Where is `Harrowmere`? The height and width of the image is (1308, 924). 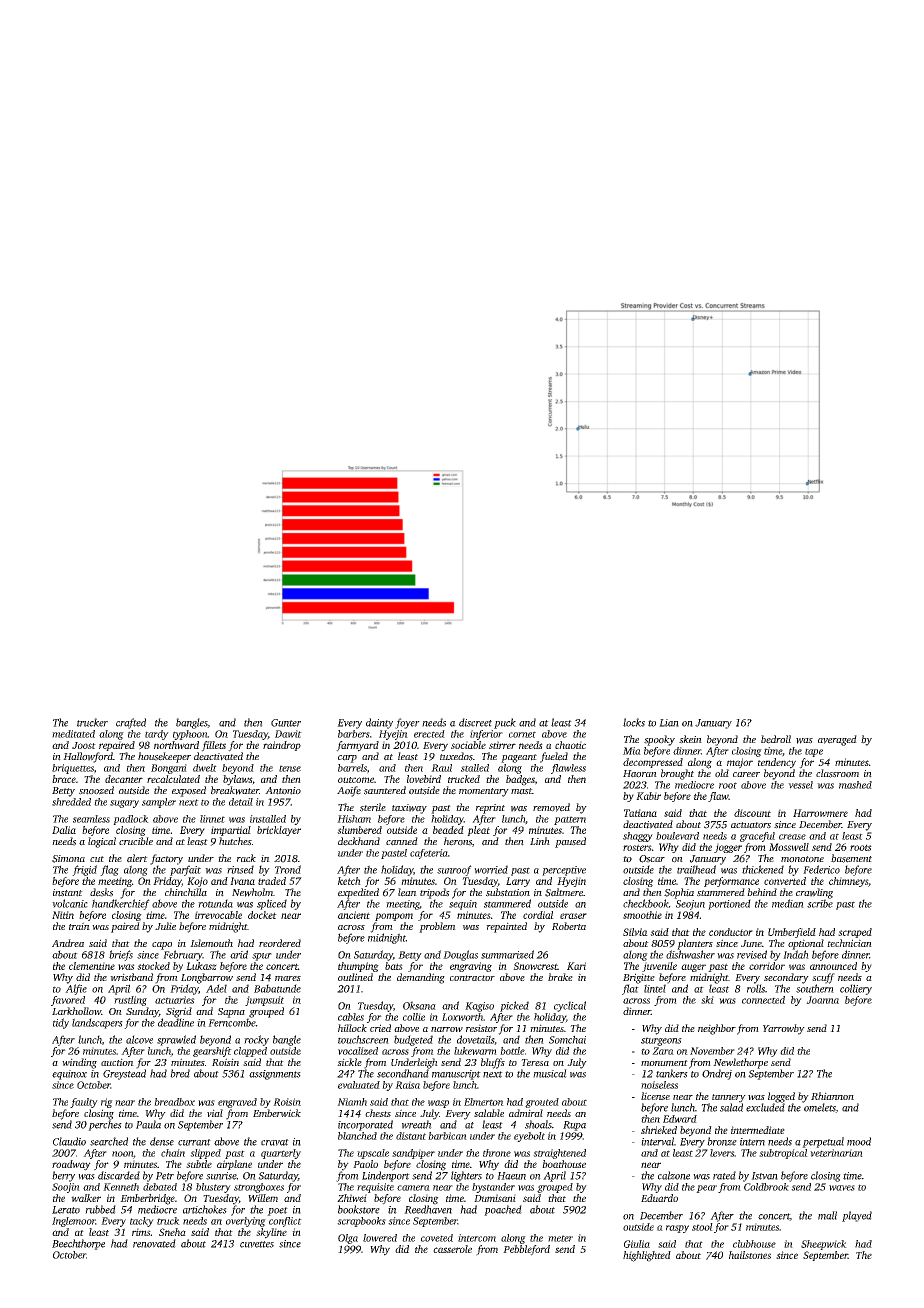
Harrowmere is located at coordinates (820, 813).
